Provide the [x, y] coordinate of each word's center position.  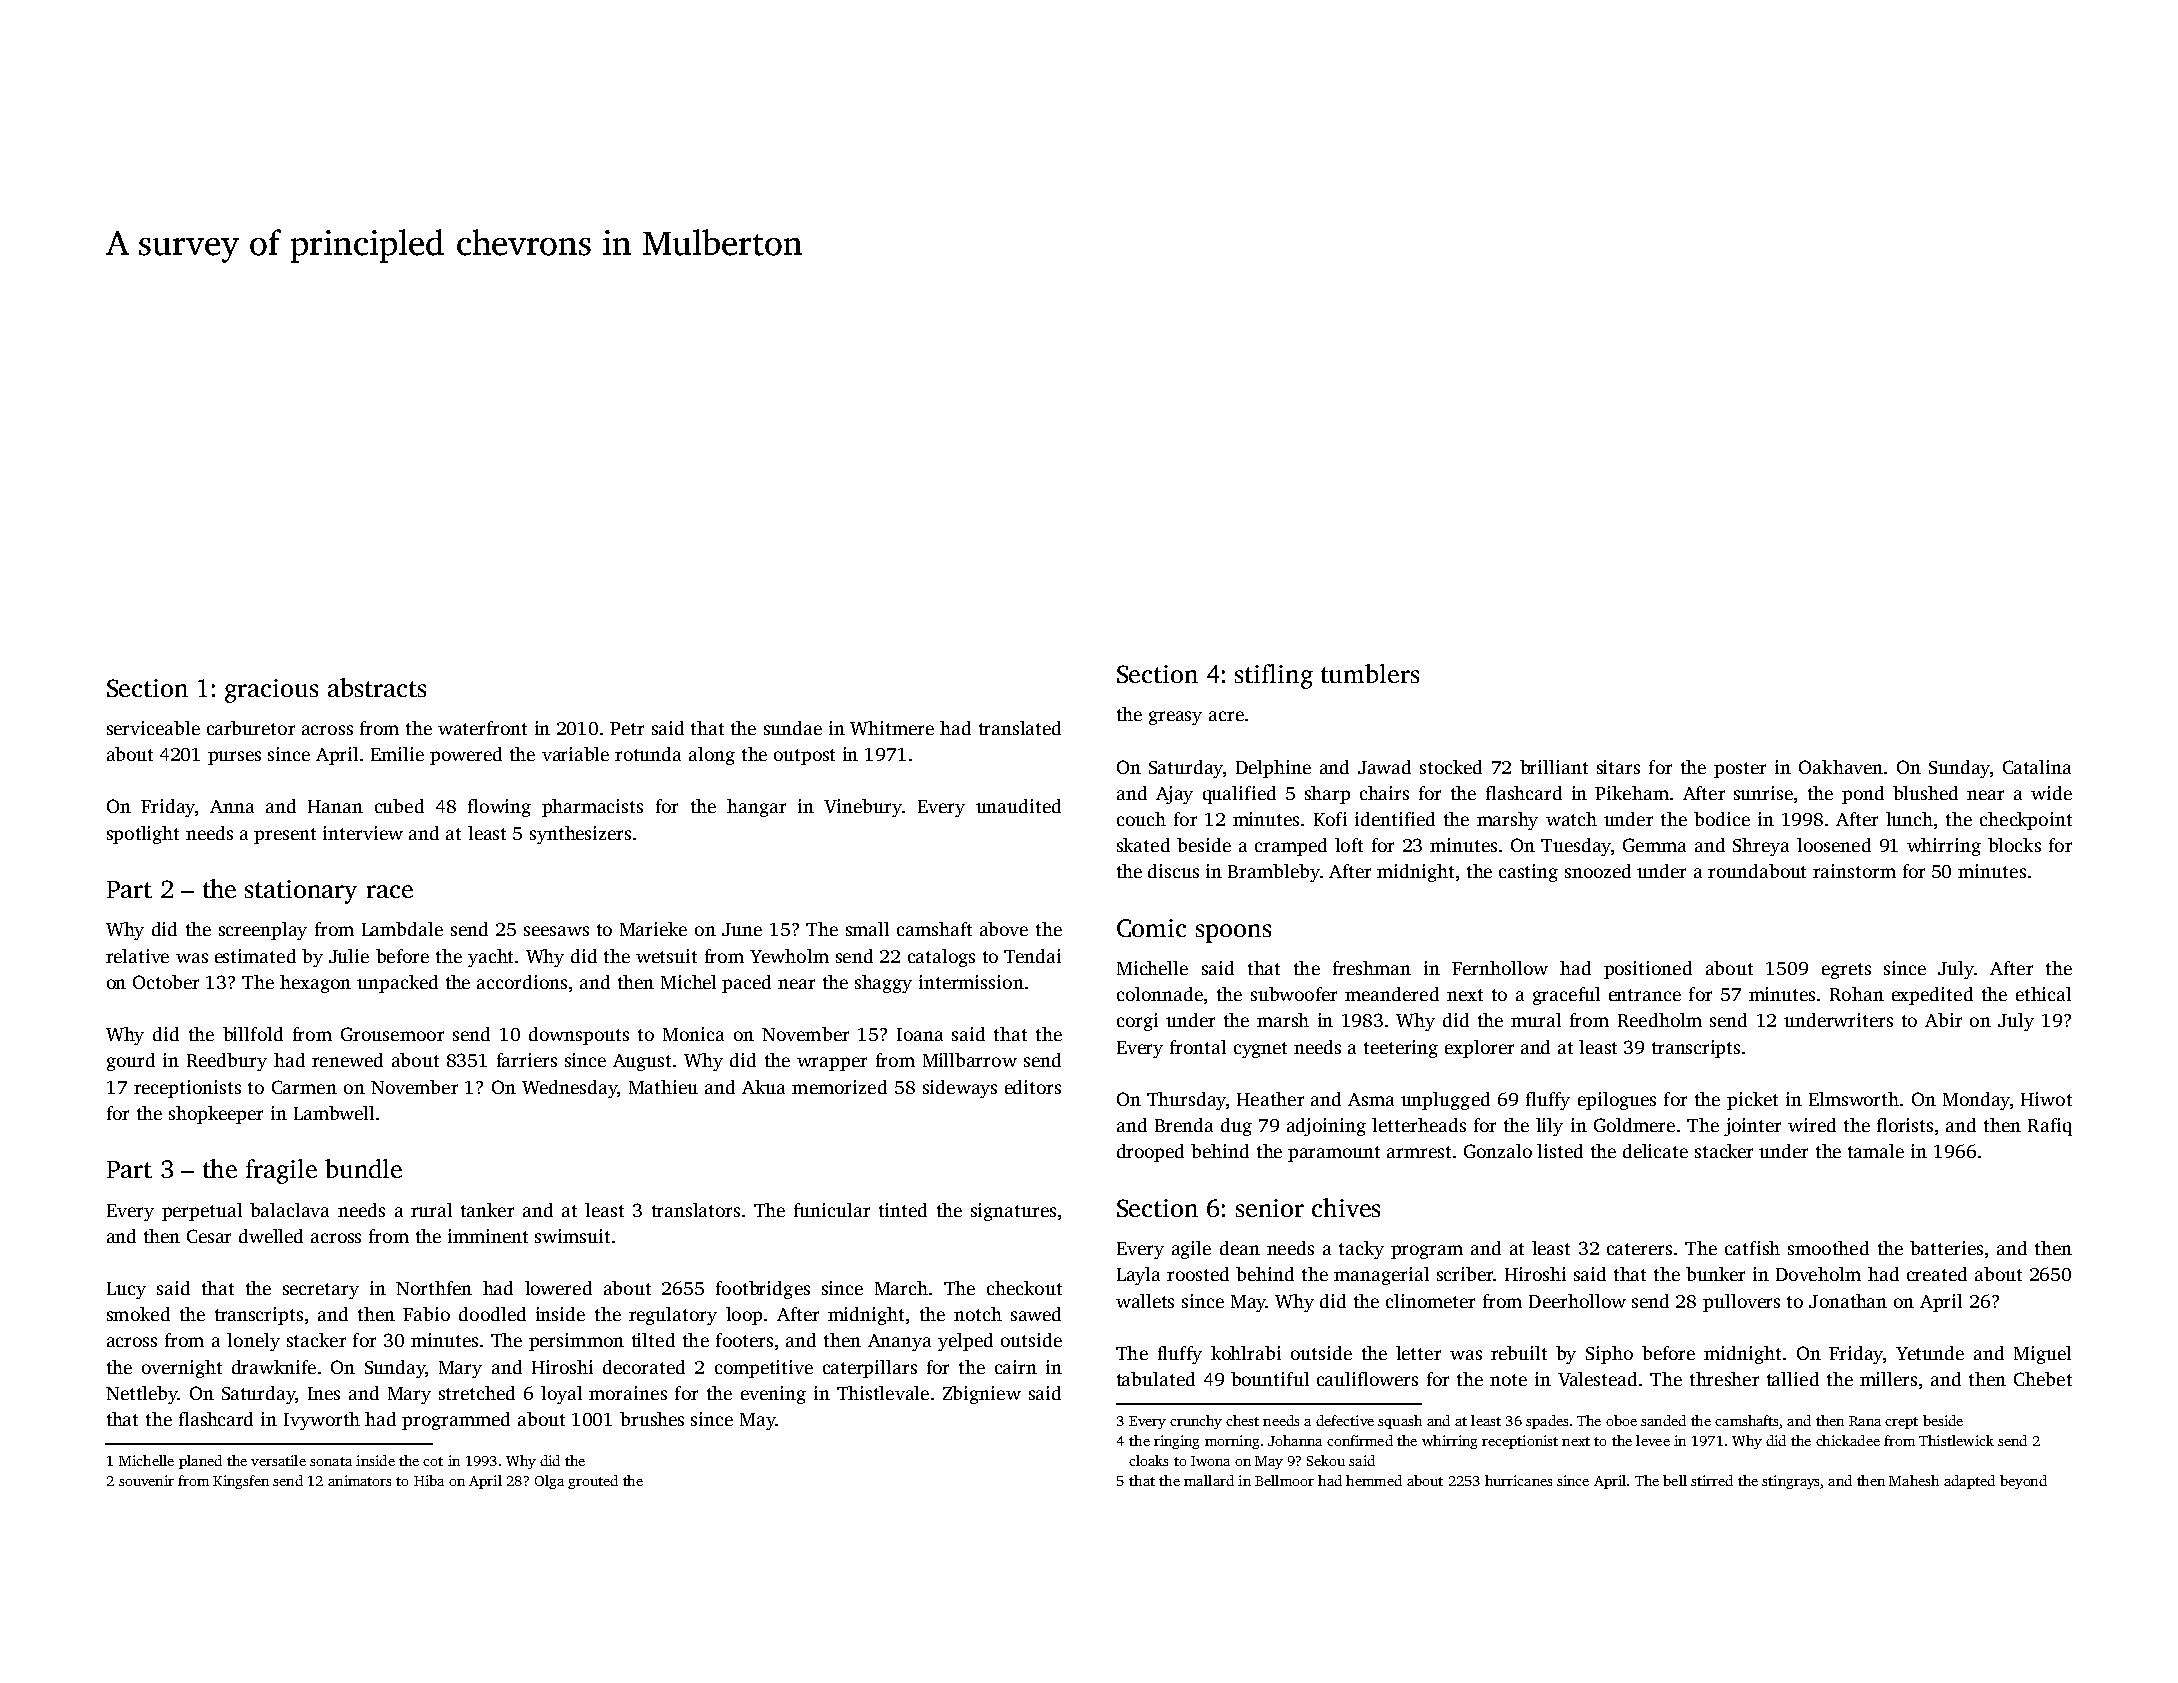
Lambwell [334, 1113]
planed [200, 1462]
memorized [839, 1087]
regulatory [673, 1316]
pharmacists [592, 808]
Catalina [2037, 767]
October [166, 982]
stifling [1274, 676]
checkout [1024, 1288]
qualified [1239, 795]
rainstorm [1854, 871]
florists [1905, 1125]
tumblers [1370, 673]
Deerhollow [1577, 1301]
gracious [271, 691]
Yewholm [789, 956]
